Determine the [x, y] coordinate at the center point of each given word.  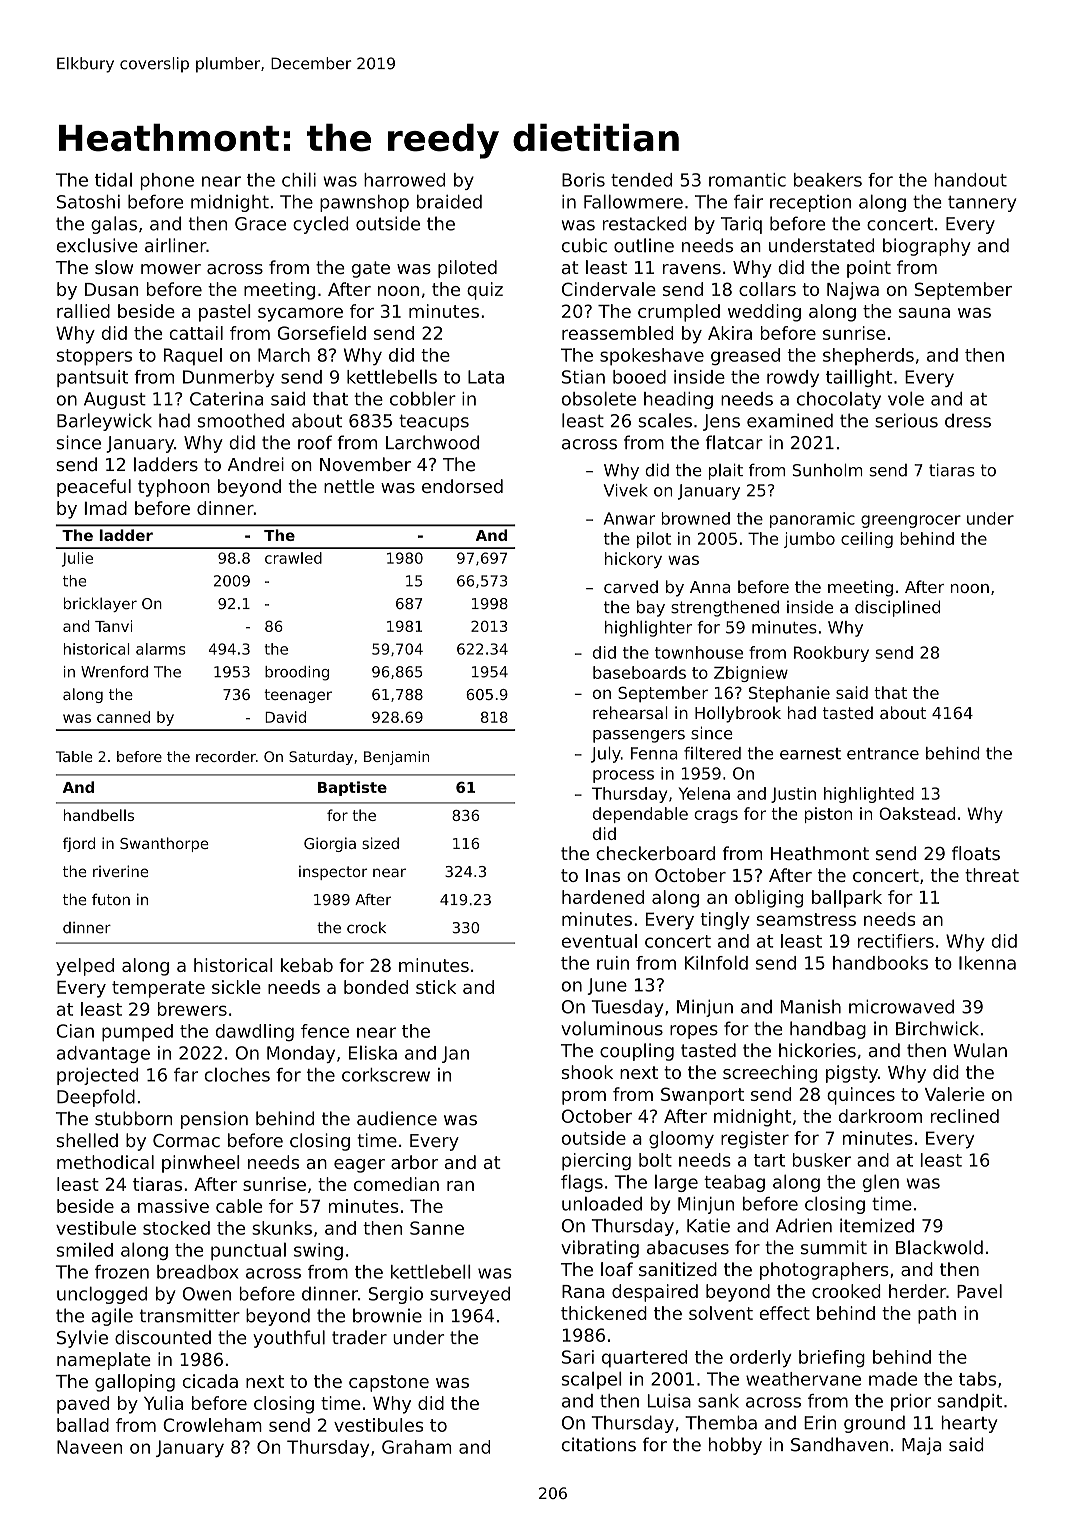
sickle [236, 987]
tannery [982, 204]
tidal [113, 179]
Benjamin [396, 758]
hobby [735, 1446]
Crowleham [212, 1425]
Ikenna [987, 963]
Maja [922, 1446]
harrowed [404, 180]
